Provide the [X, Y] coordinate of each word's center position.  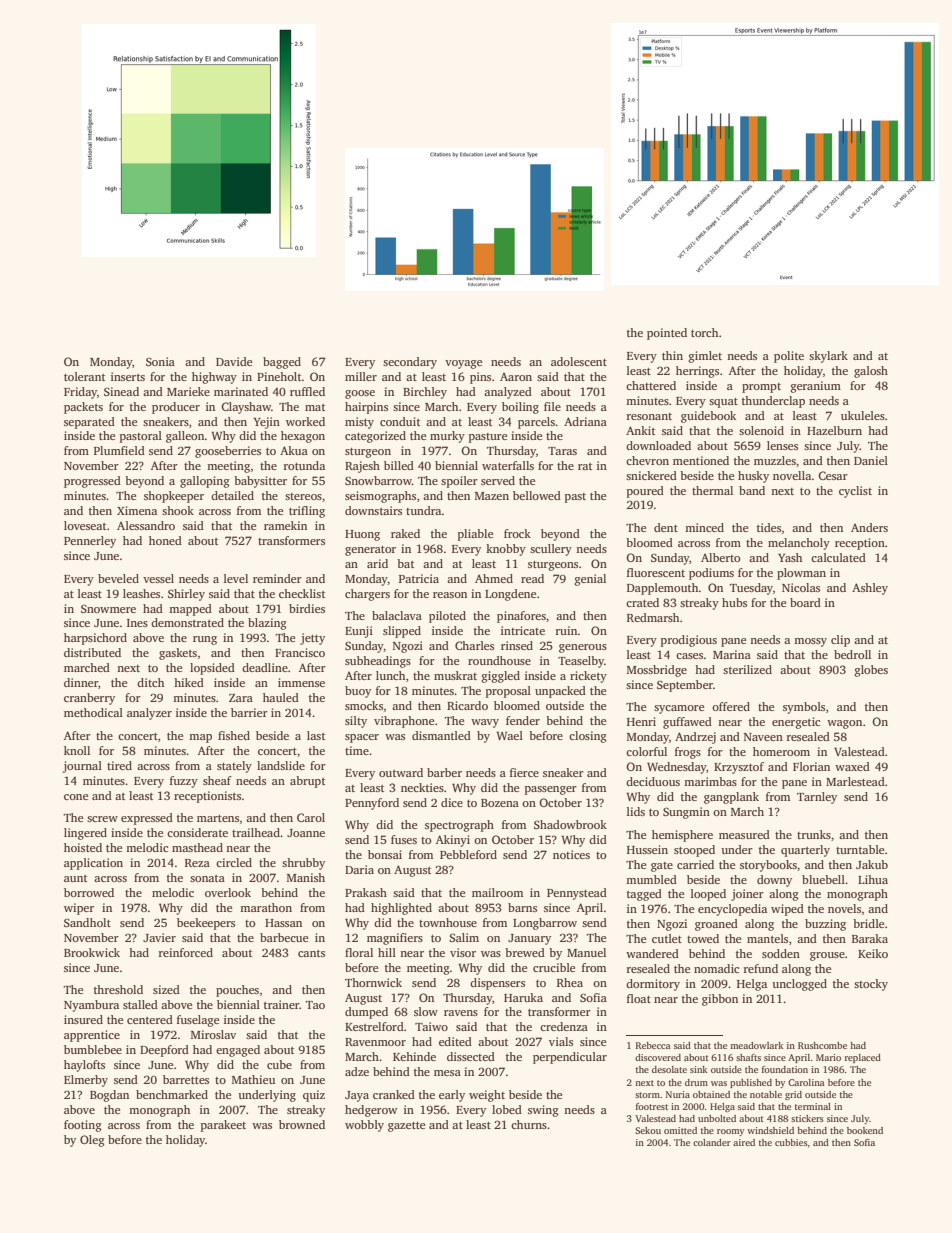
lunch [390, 675]
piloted [447, 617]
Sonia [160, 361]
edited [455, 1041]
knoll [77, 750]
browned [302, 1124]
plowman [801, 574]
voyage [463, 364]
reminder [277, 578]
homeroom [781, 751]
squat [723, 403]
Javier [159, 937]
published [751, 1083]
